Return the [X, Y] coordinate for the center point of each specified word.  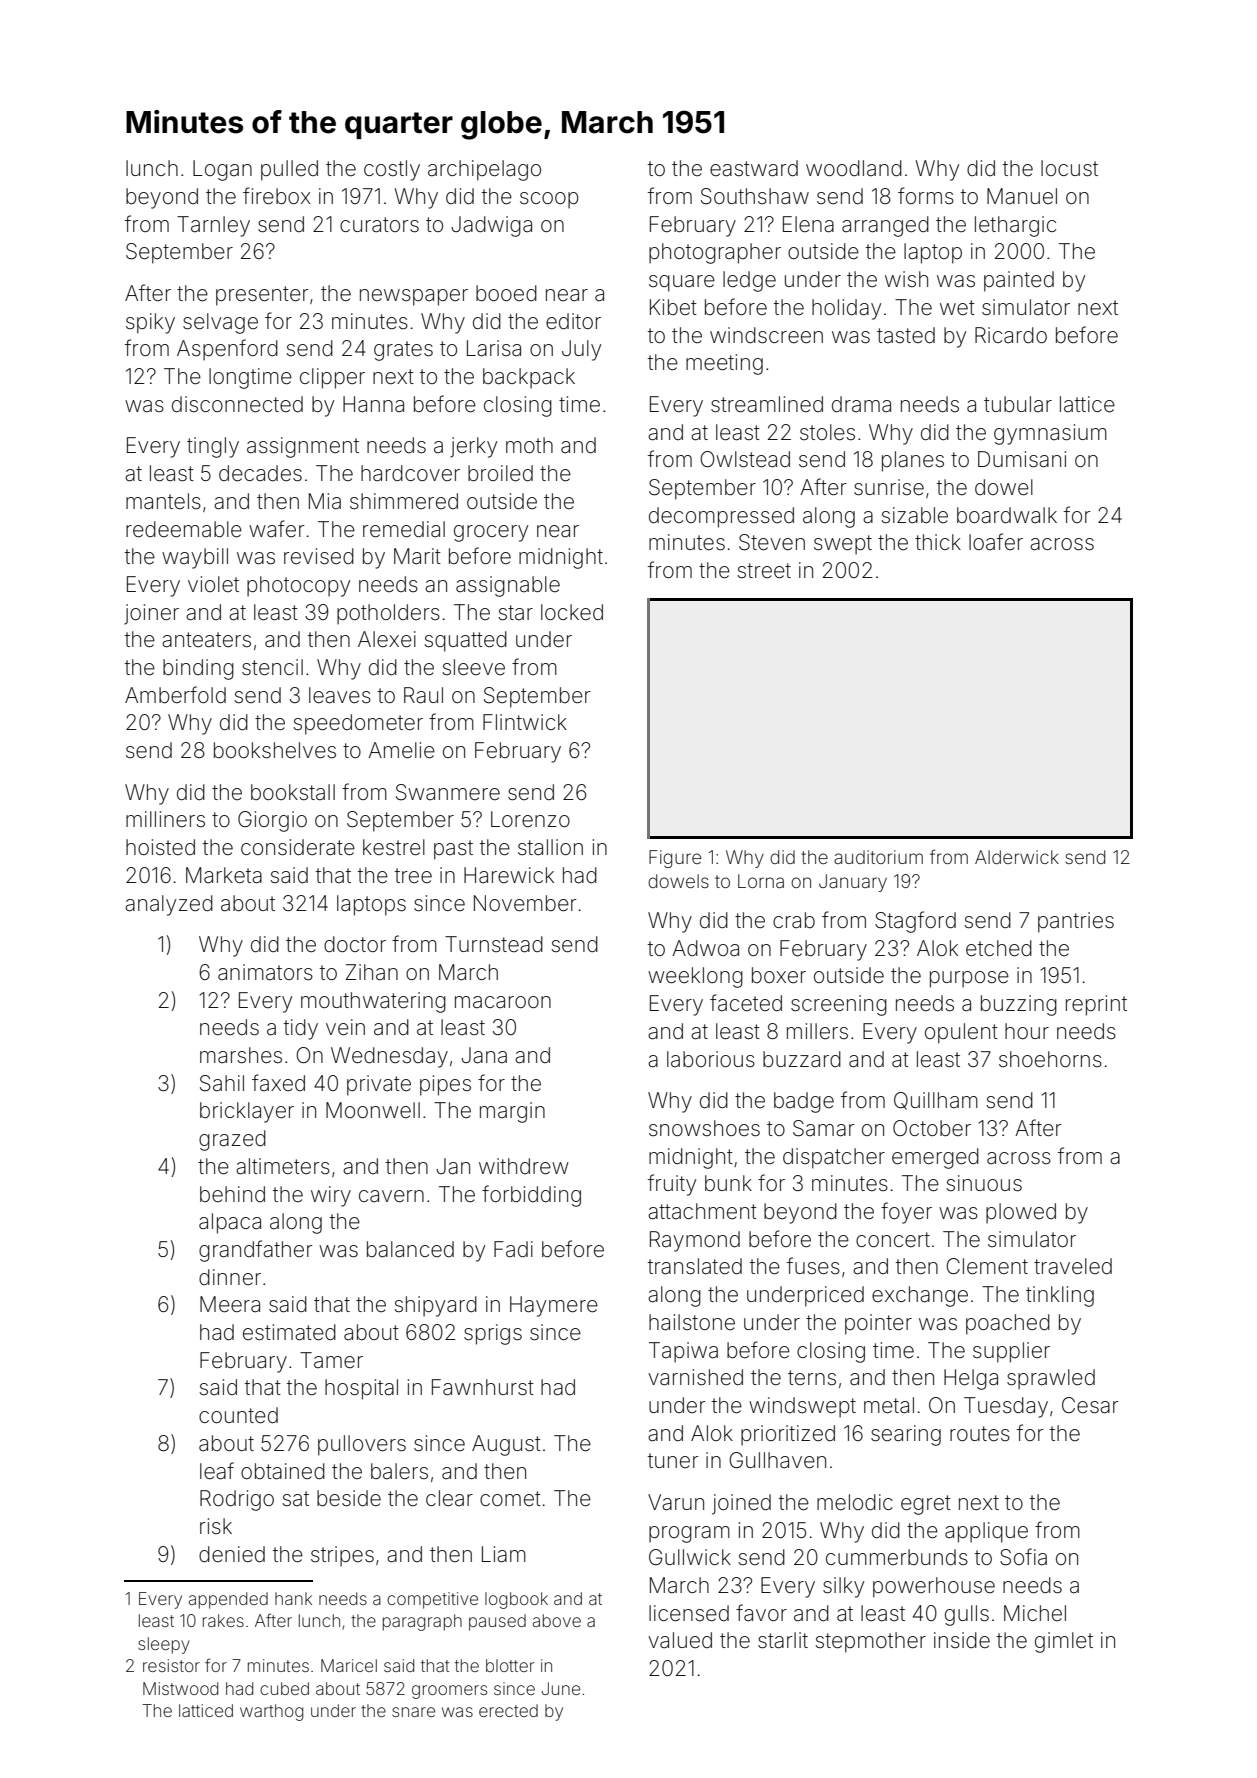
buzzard [802, 1059]
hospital [361, 1389]
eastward [754, 168]
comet [510, 1498]
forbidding [531, 1196]
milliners [165, 819]
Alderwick [1017, 857]
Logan [222, 170]
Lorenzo [530, 819]
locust [1069, 168]
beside [349, 1498]
